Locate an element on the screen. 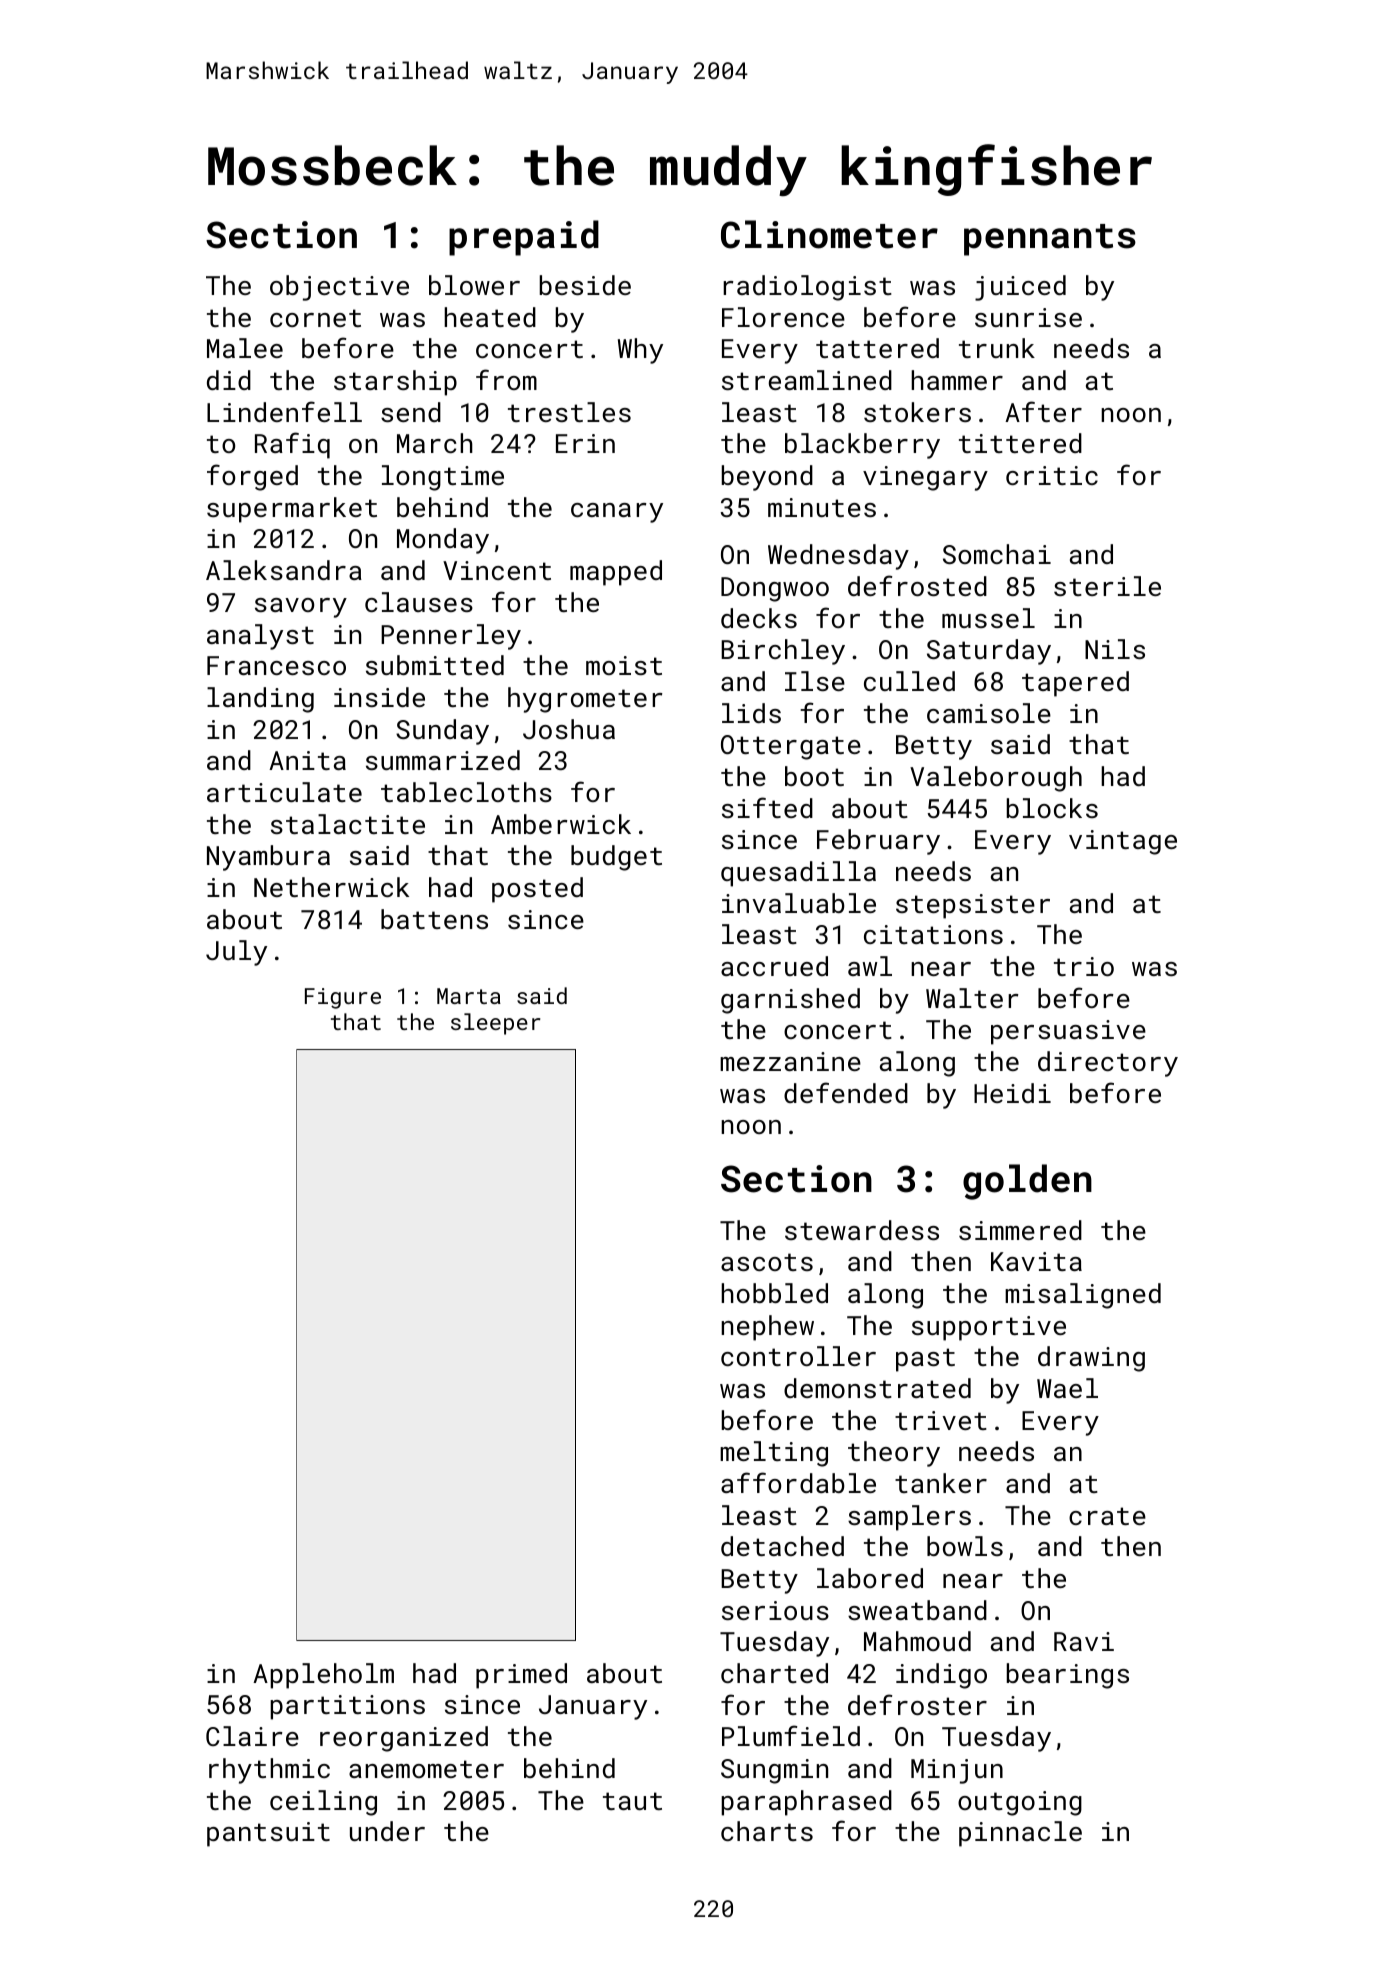  melting is located at coordinates (774, 1454).
